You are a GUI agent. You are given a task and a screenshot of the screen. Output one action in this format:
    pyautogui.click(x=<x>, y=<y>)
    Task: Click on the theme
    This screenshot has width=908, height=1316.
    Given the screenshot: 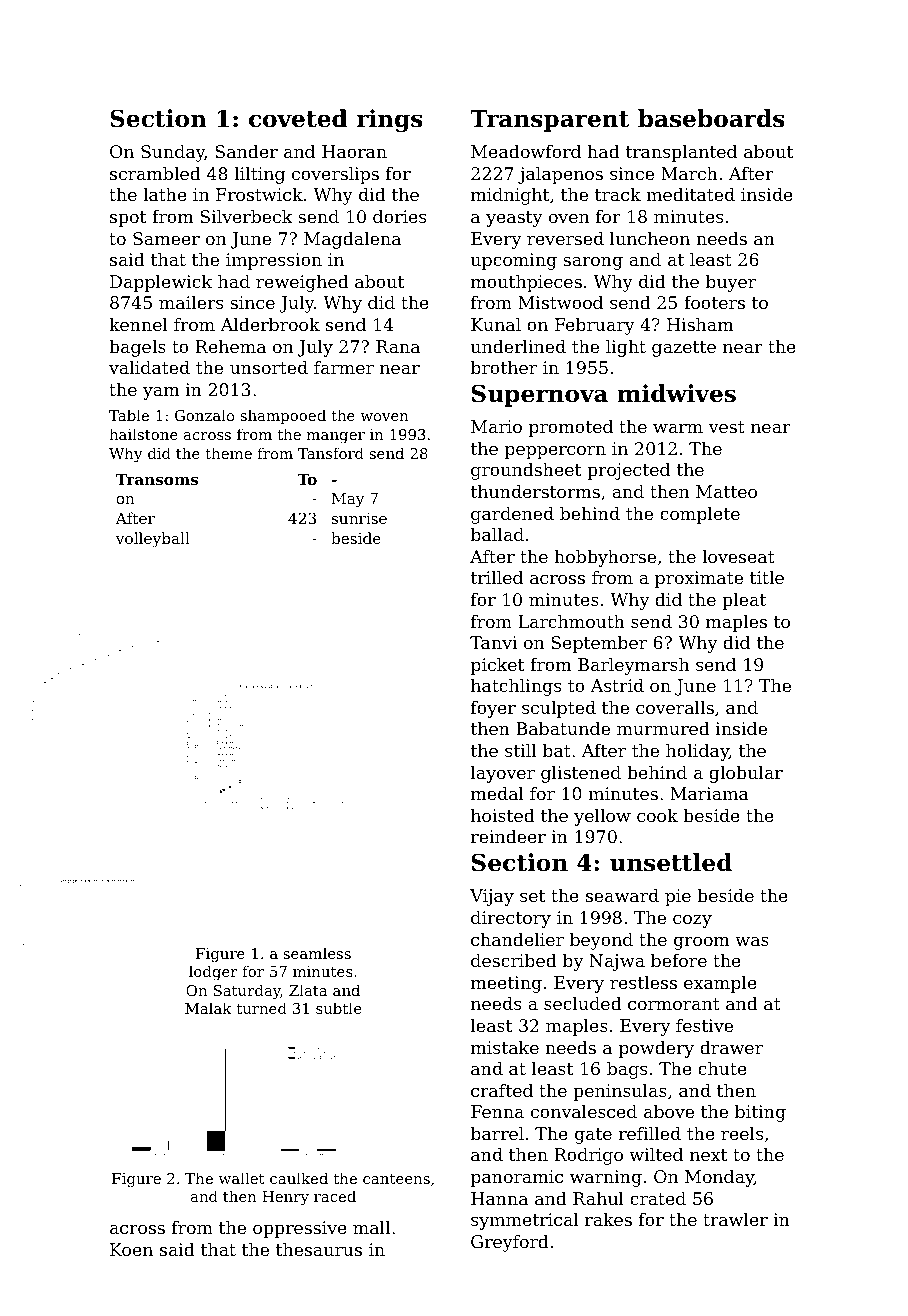 What is the action you would take?
    pyautogui.click(x=228, y=453)
